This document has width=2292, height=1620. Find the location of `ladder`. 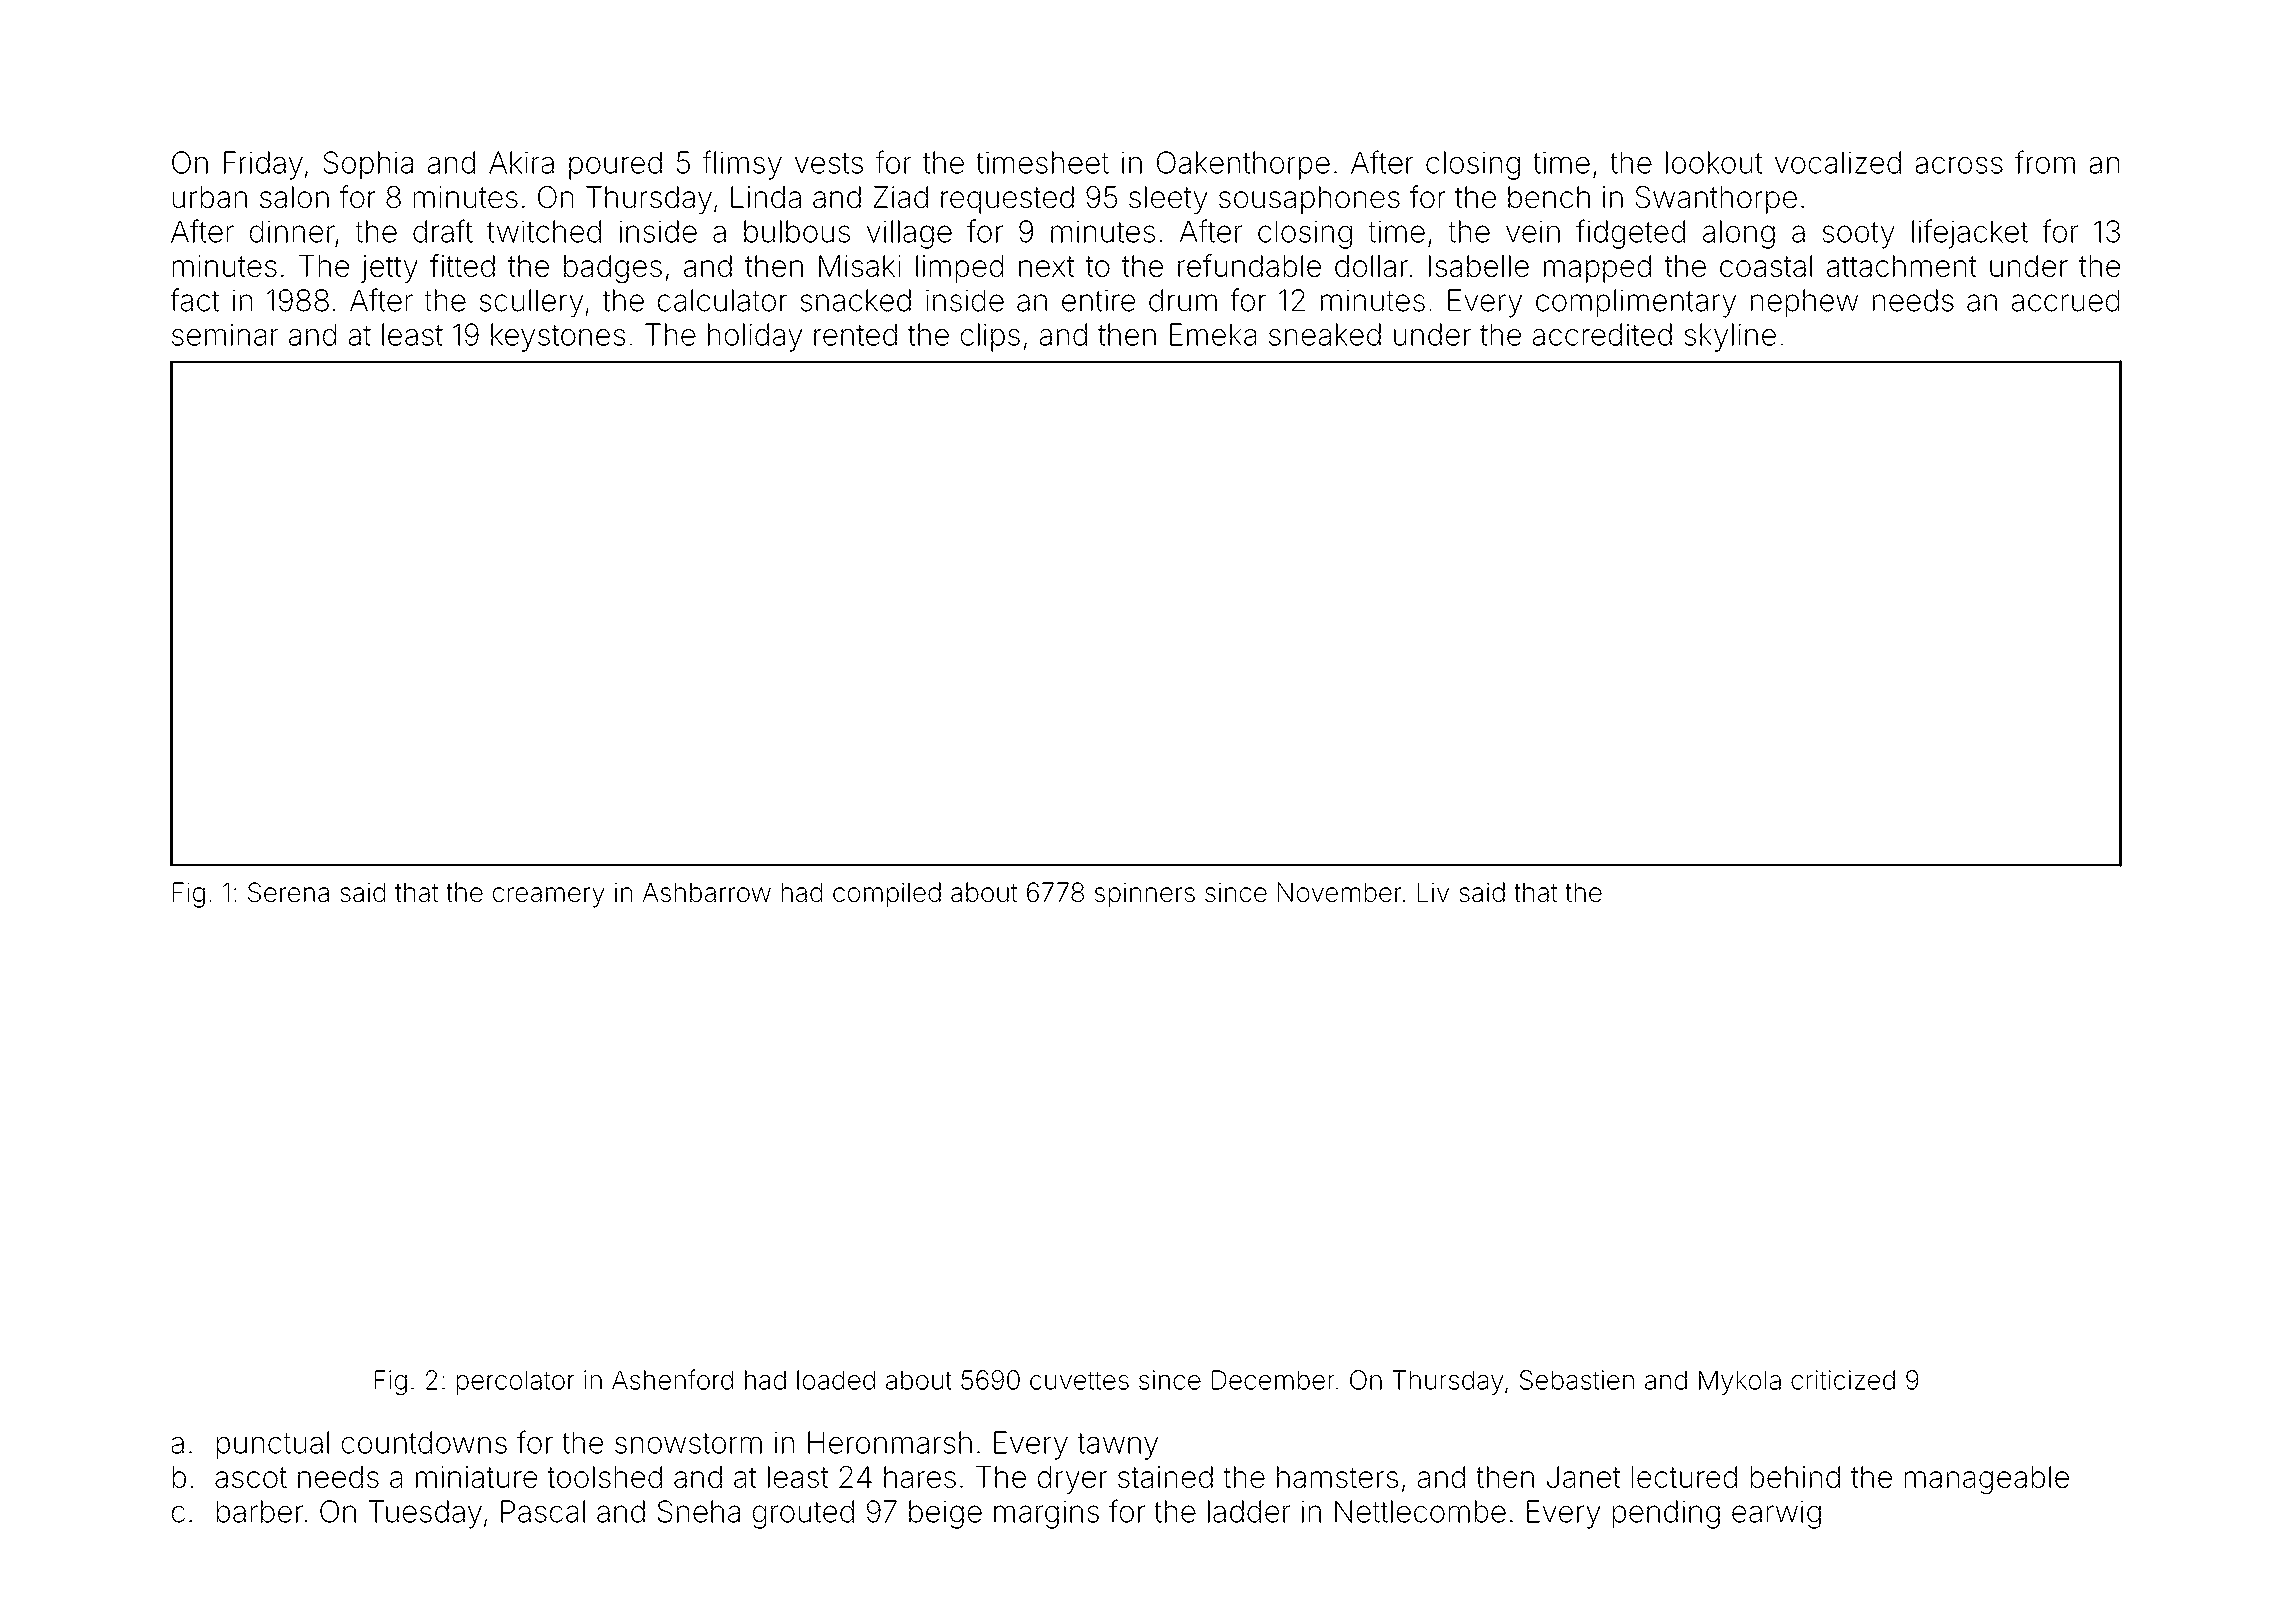

ladder is located at coordinates (1249, 1511).
